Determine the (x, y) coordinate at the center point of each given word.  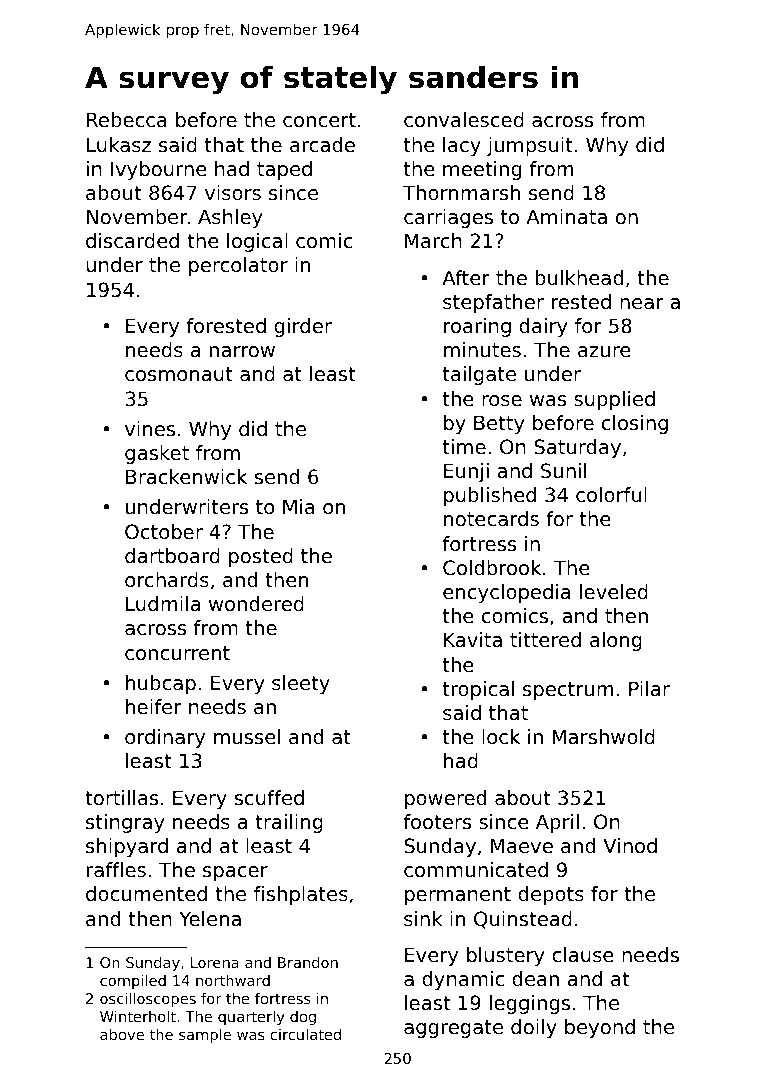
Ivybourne (159, 170)
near (642, 304)
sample (205, 1036)
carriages (448, 218)
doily (534, 1028)
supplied (614, 400)
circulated (305, 1034)
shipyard (127, 847)
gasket (157, 454)
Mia (299, 506)
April (557, 823)
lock (501, 737)
